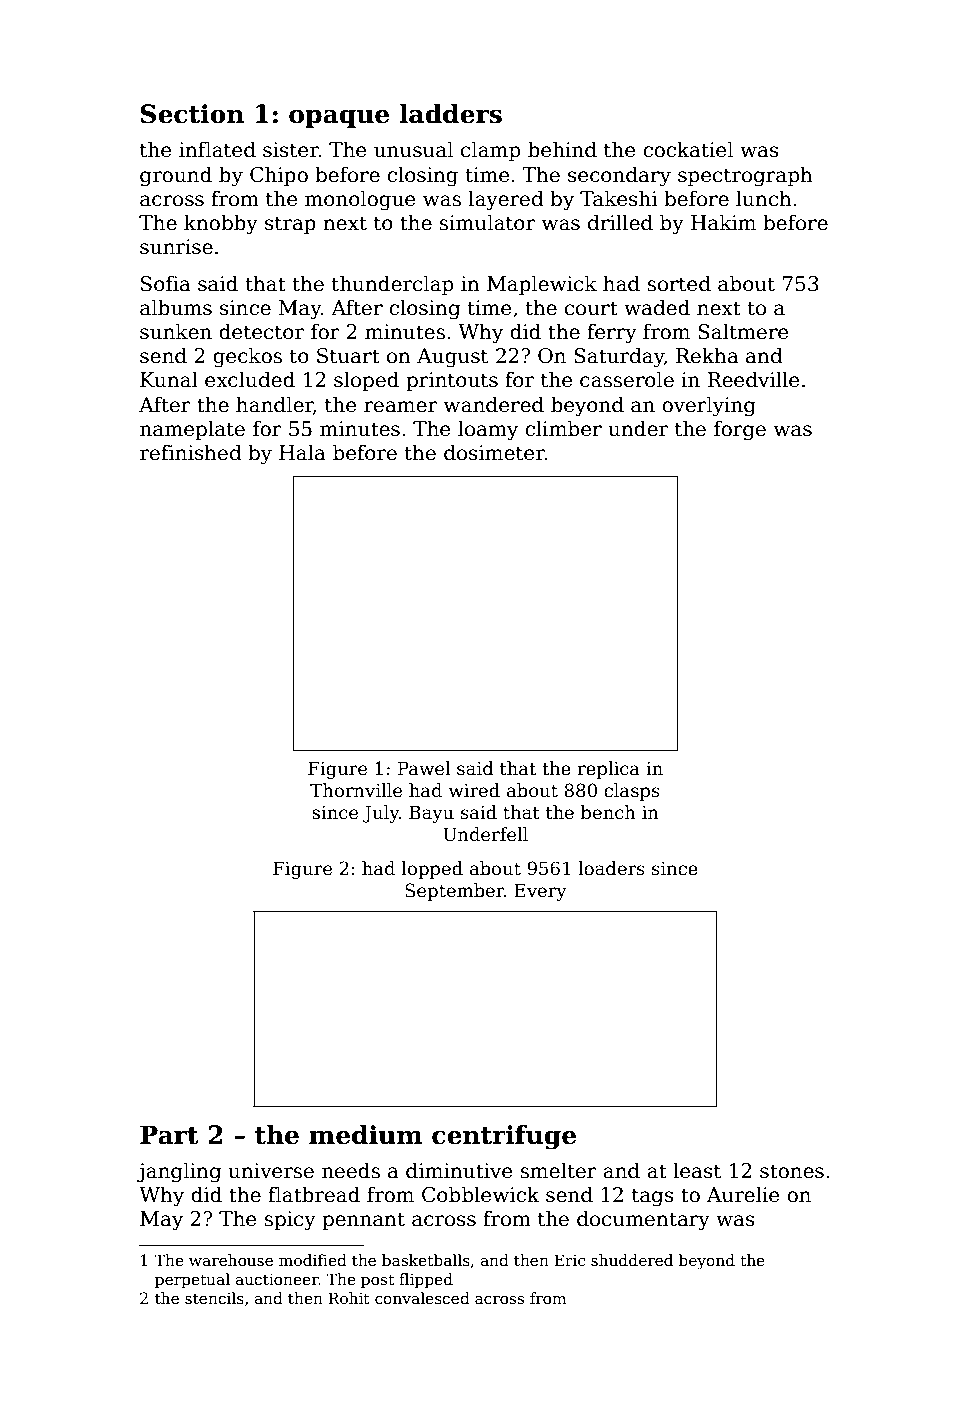 The image size is (971, 1407). I want to click on overlying, so click(709, 406).
